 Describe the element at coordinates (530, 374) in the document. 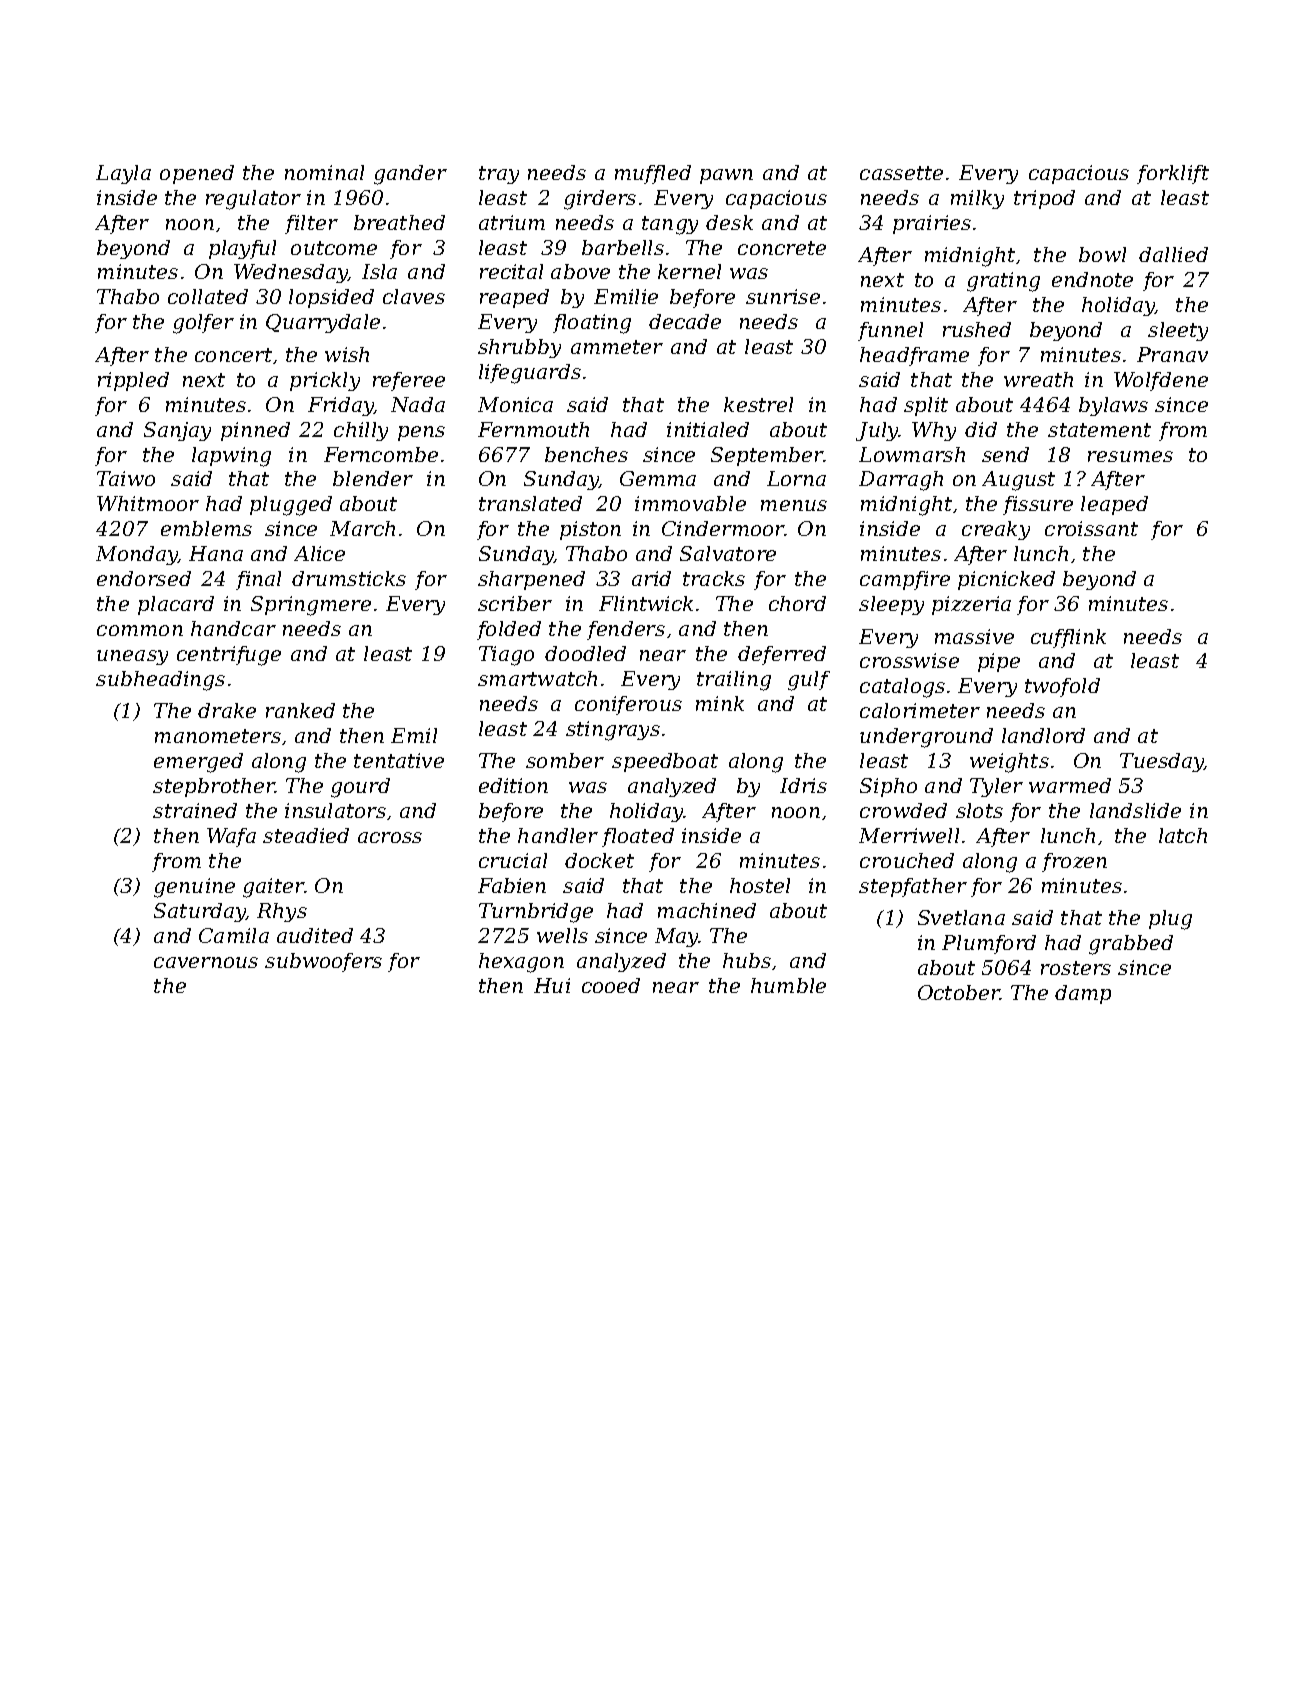

I see `lifeguards` at that location.
